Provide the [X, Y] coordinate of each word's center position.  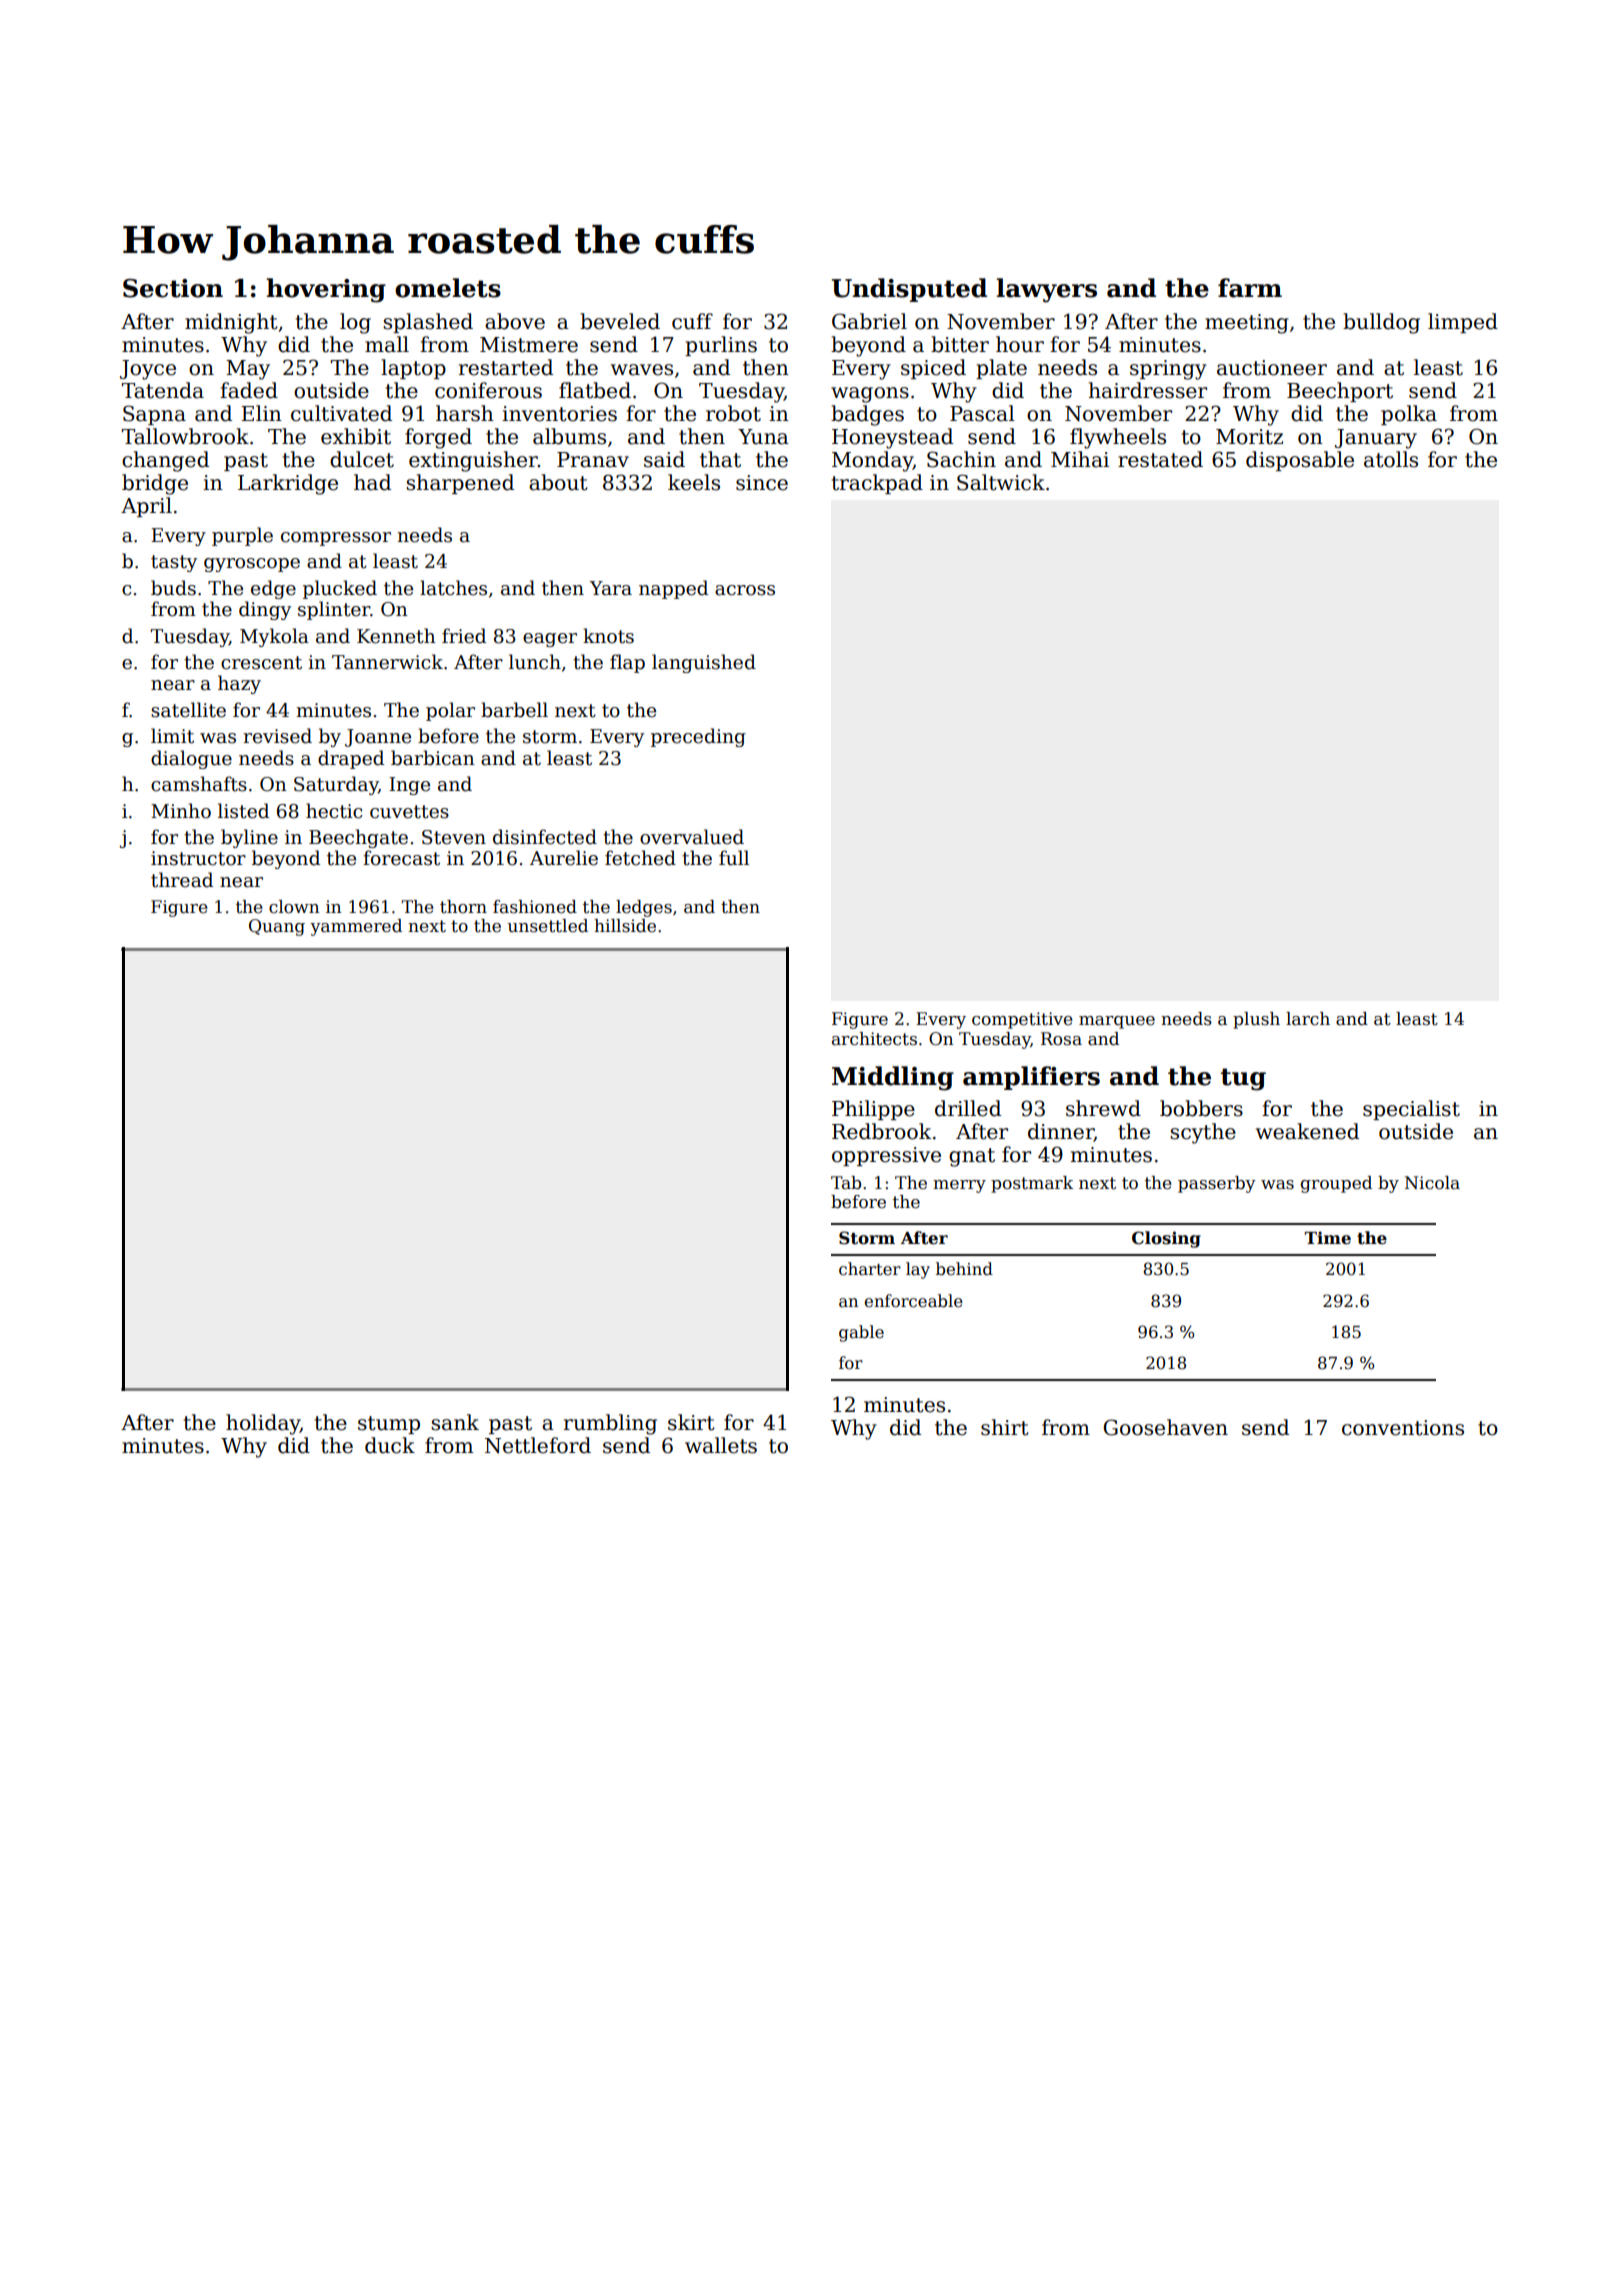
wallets [721, 1445]
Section [173, 288]
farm [1250, 288]
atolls [1391, 459]
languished [704, 663]
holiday [263, 1424]
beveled [620, 321]
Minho [181, 811]
